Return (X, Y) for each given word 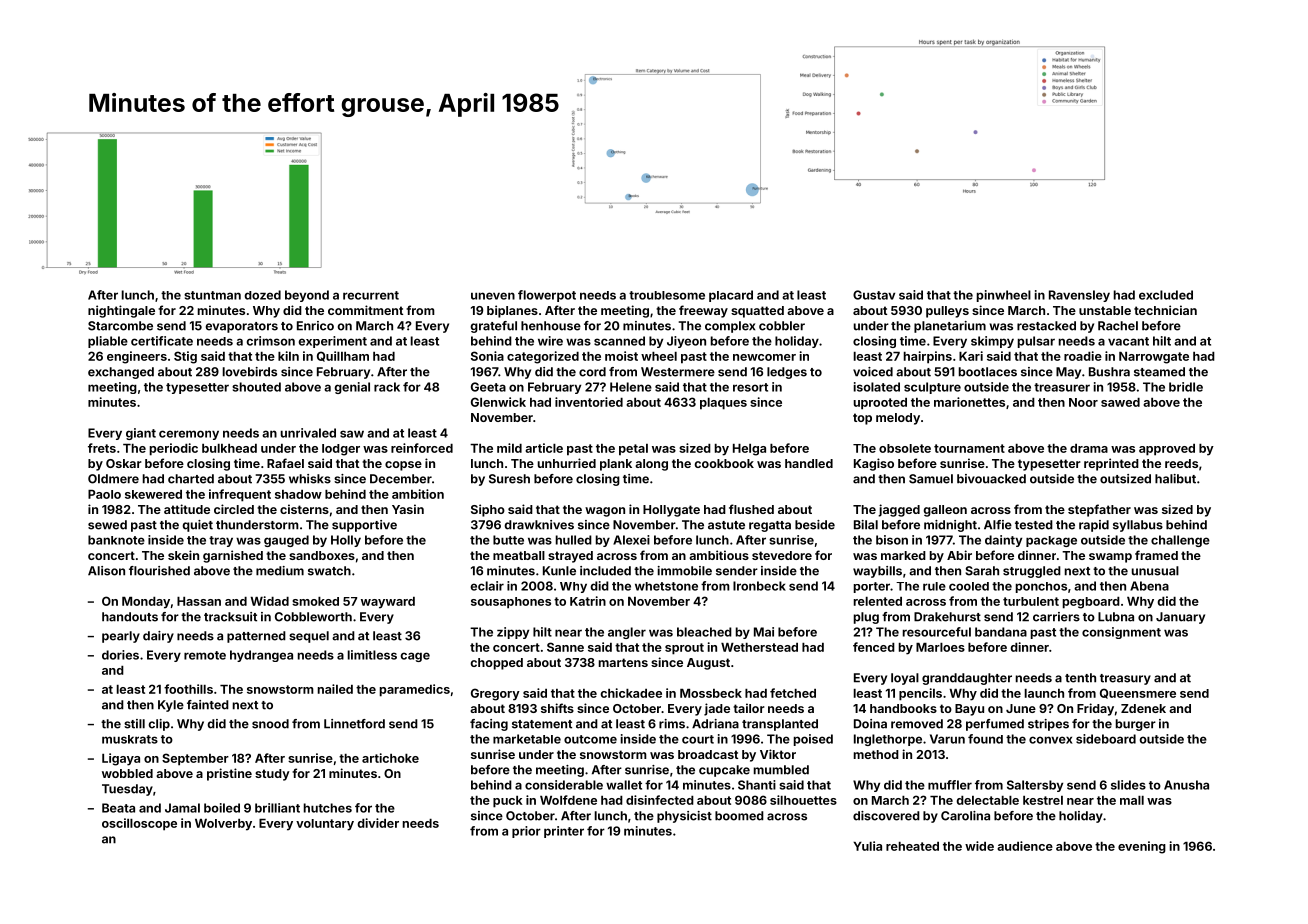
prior (526, 832)
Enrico (315, 326)
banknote (116, 540)
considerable (564, 785)
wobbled (127, 773)
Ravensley (1079, 296)
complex (730, 327)
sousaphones (511, 603)
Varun (947, 739)
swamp (1110, 558)
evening (1142, 847)
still (134, 724)
